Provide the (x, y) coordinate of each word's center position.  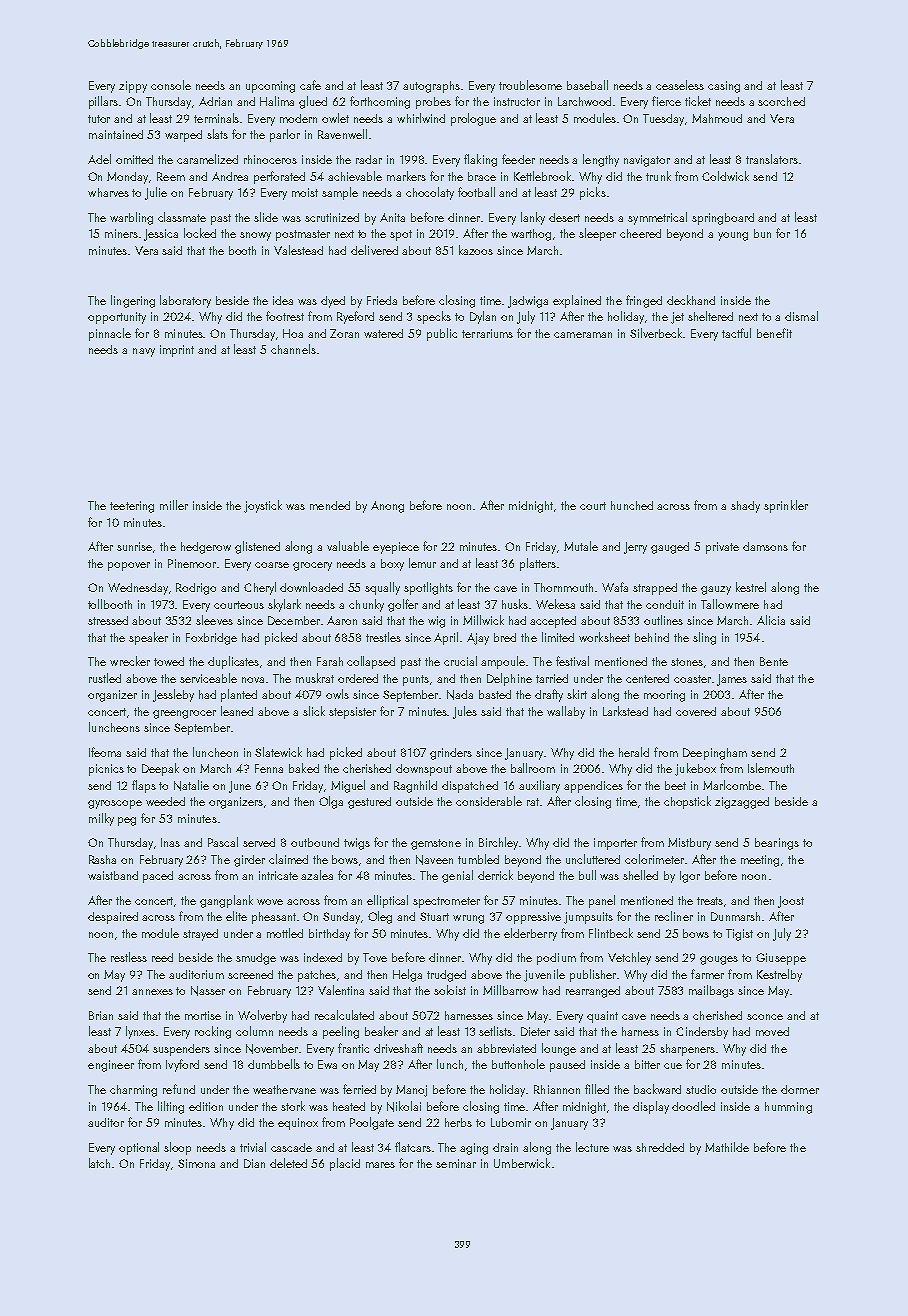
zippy (133, 87)
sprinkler (786, 506)
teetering (132, 507)
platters (538, 564)
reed (162, 957)
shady (745, 507)
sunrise (134, 546)
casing (724, 87)
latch (99, 1163)
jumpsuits (588, 918)
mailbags (711, 991)
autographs (431, 87)
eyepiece (396, 548)
